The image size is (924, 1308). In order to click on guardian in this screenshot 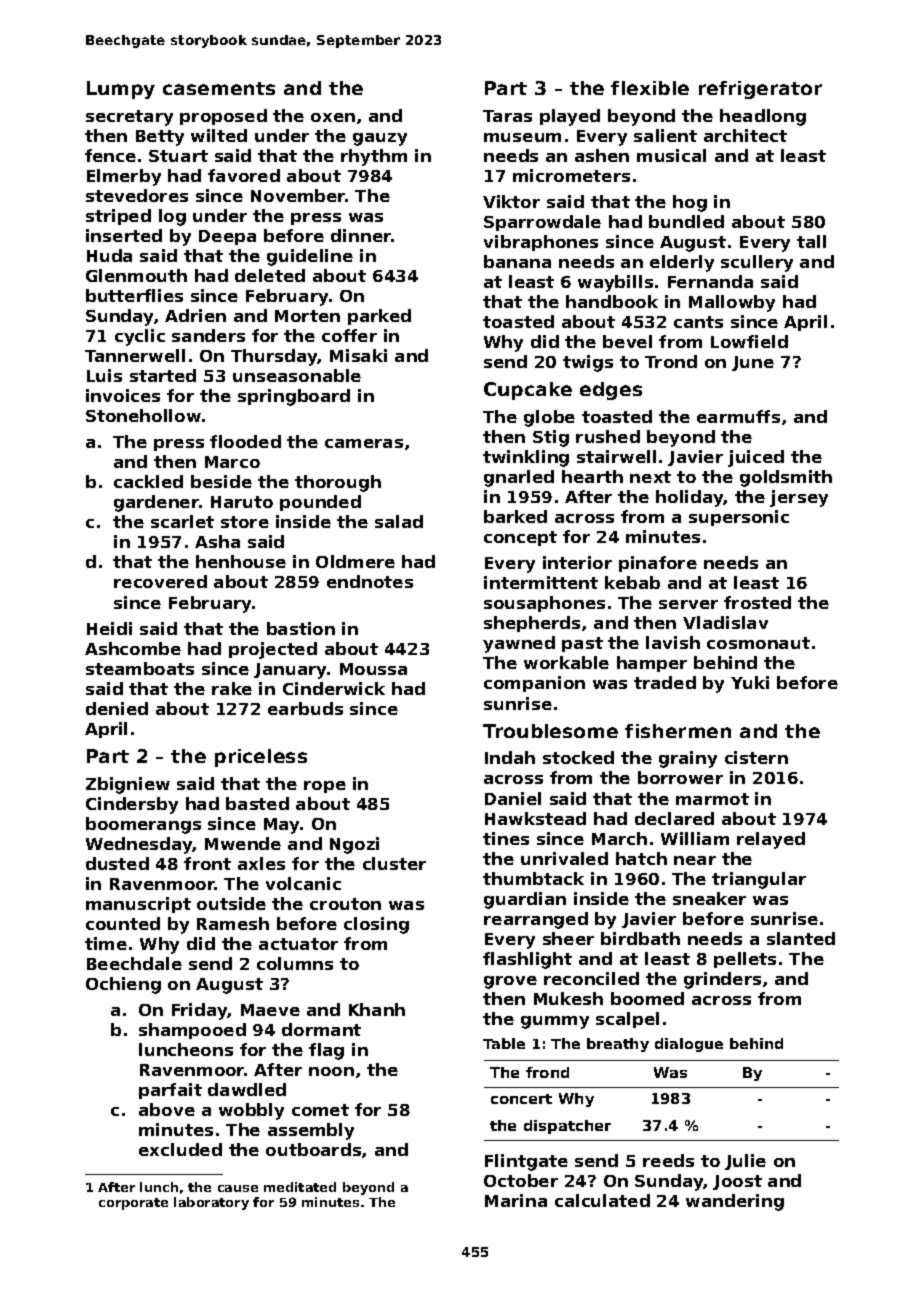, I will do `click(525, 900)`.
